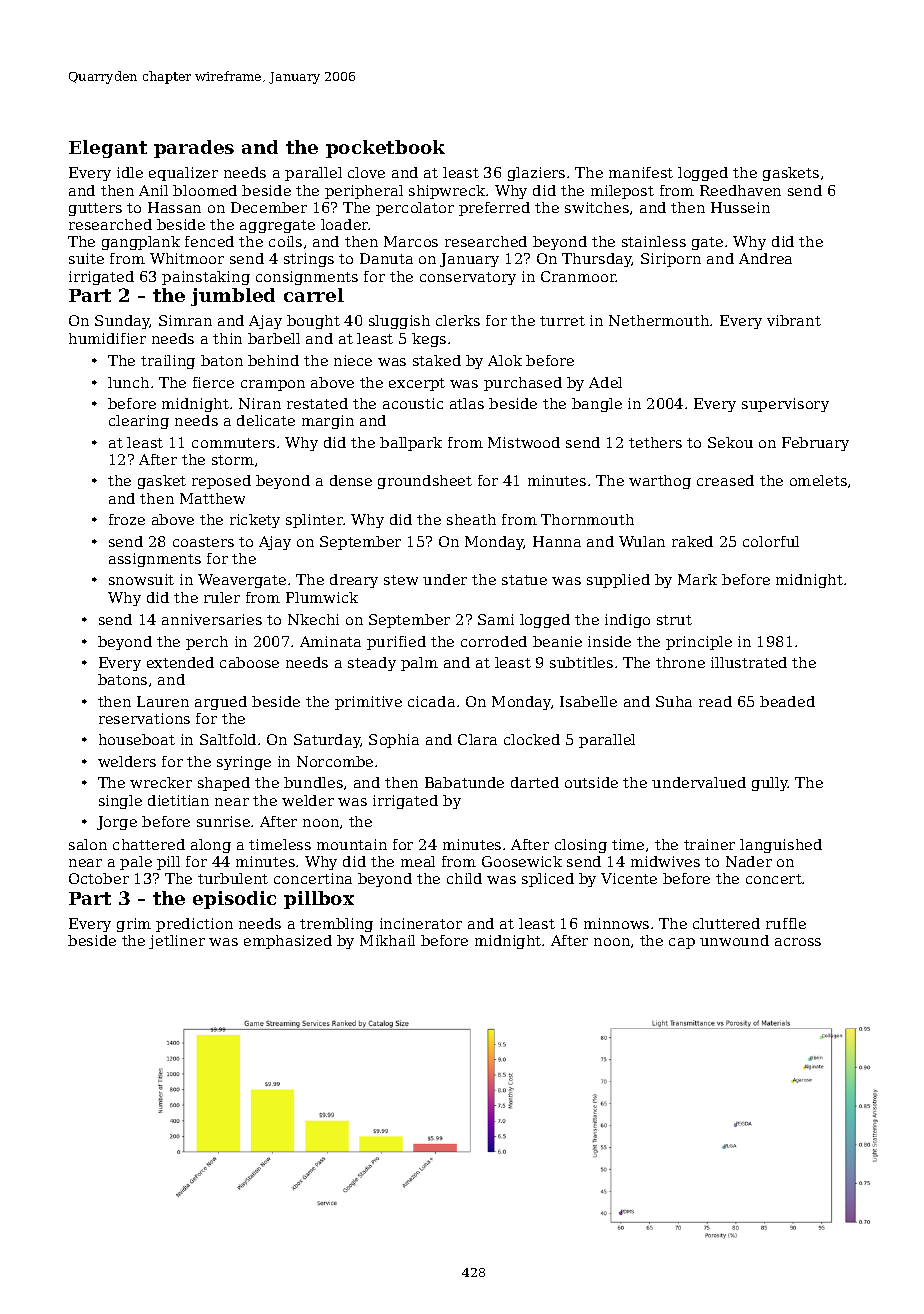 This screenshot has width=924, height=1314. I want to click on Elegant, so click(108, 149).
